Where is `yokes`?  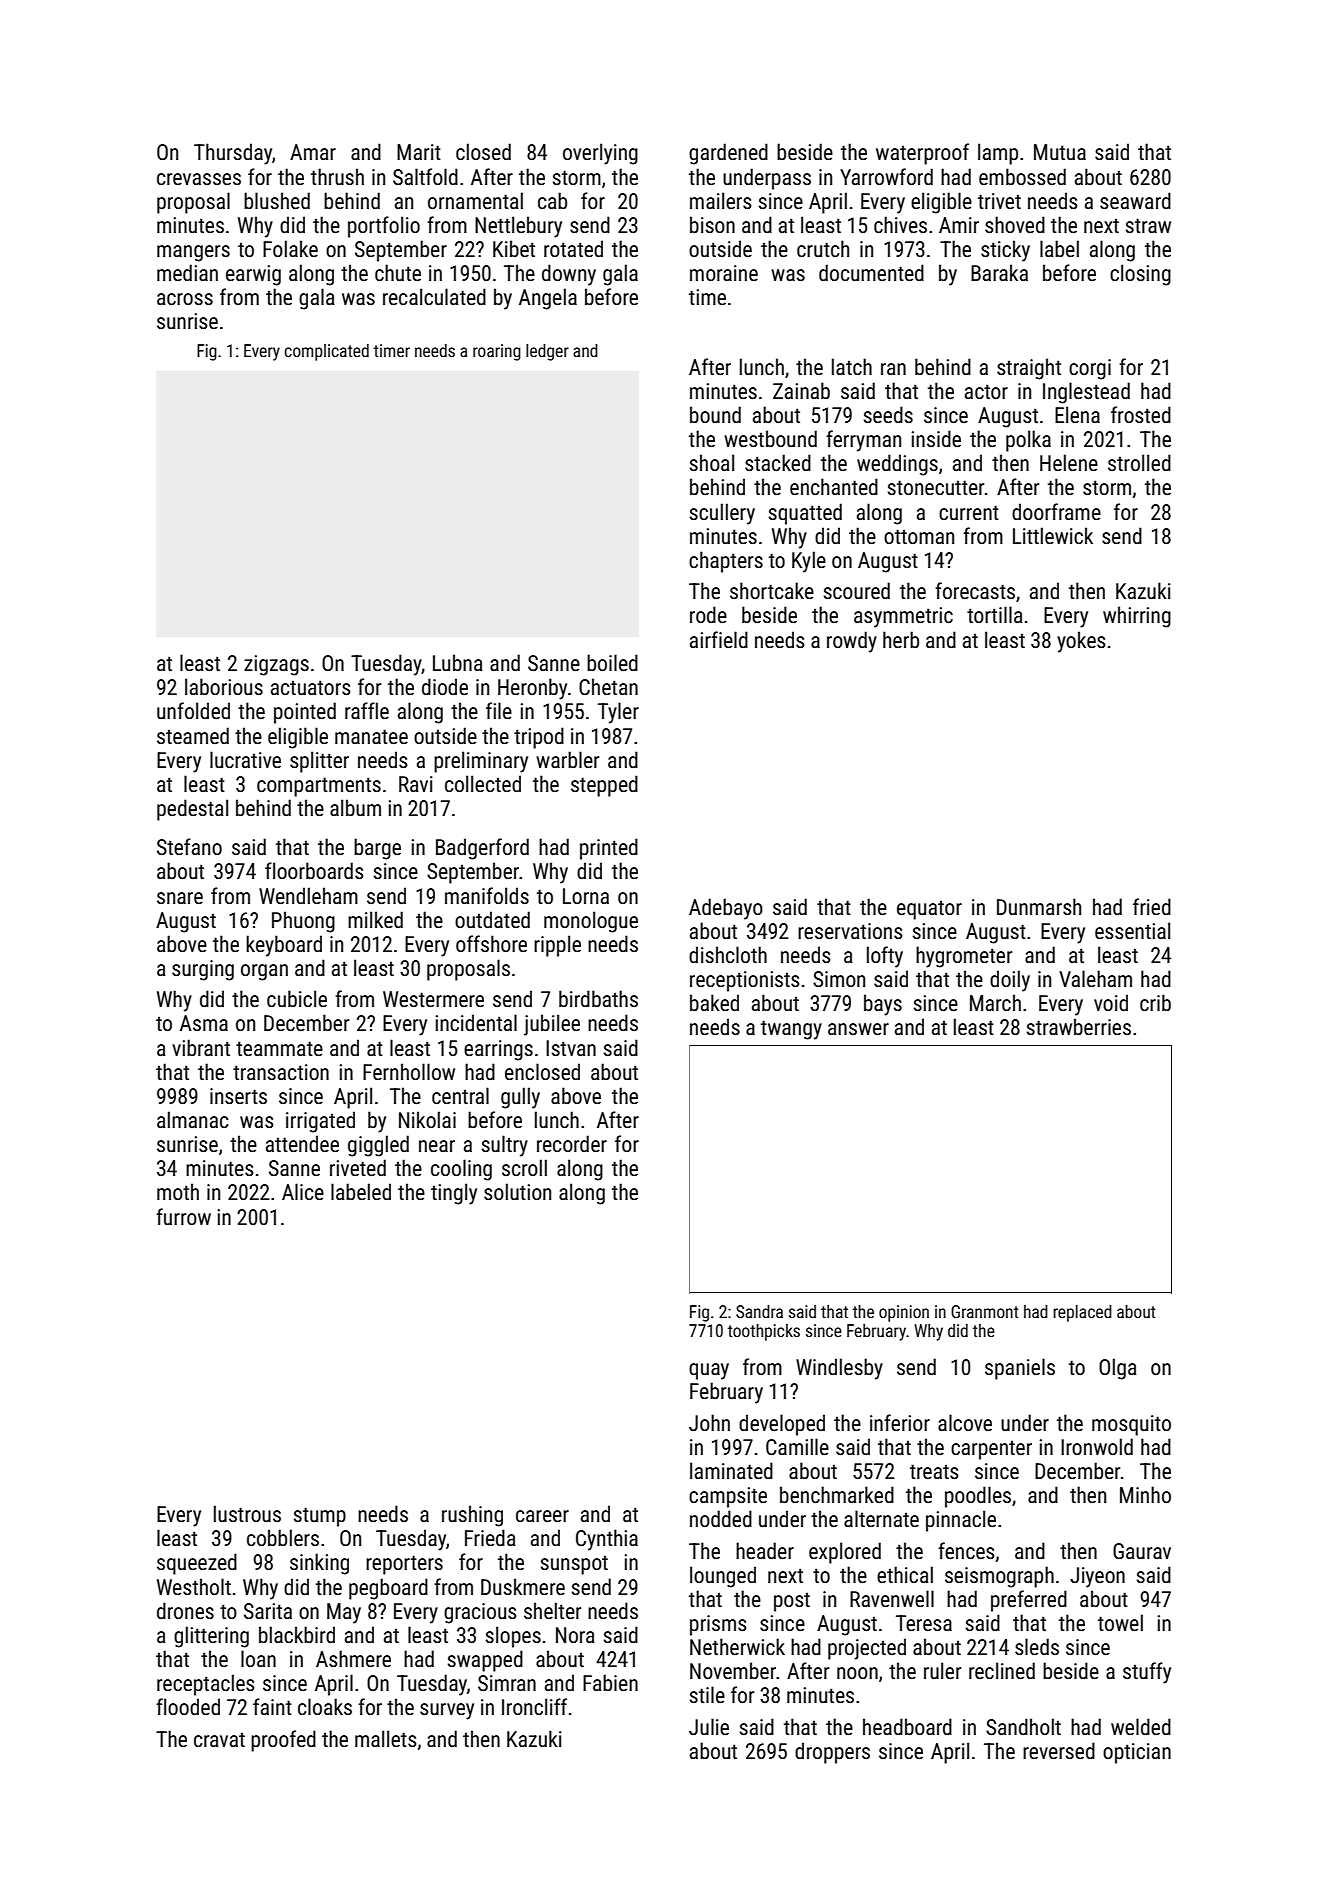
yokes is located at coordinates (1081, 642).
